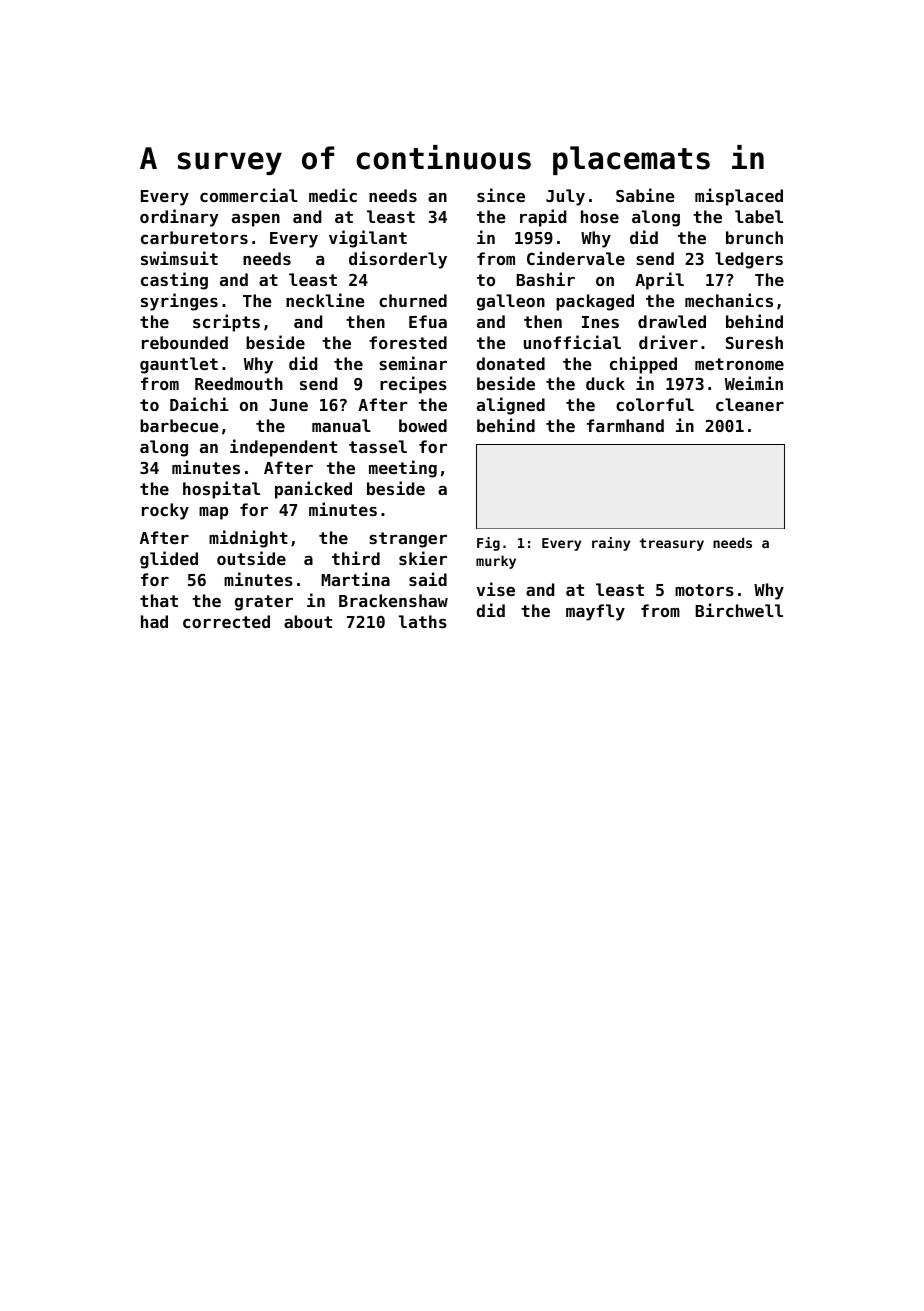 The width and height of the screenshot is (924, 1311). I want to click on Birchwell, so click(739, 610).
